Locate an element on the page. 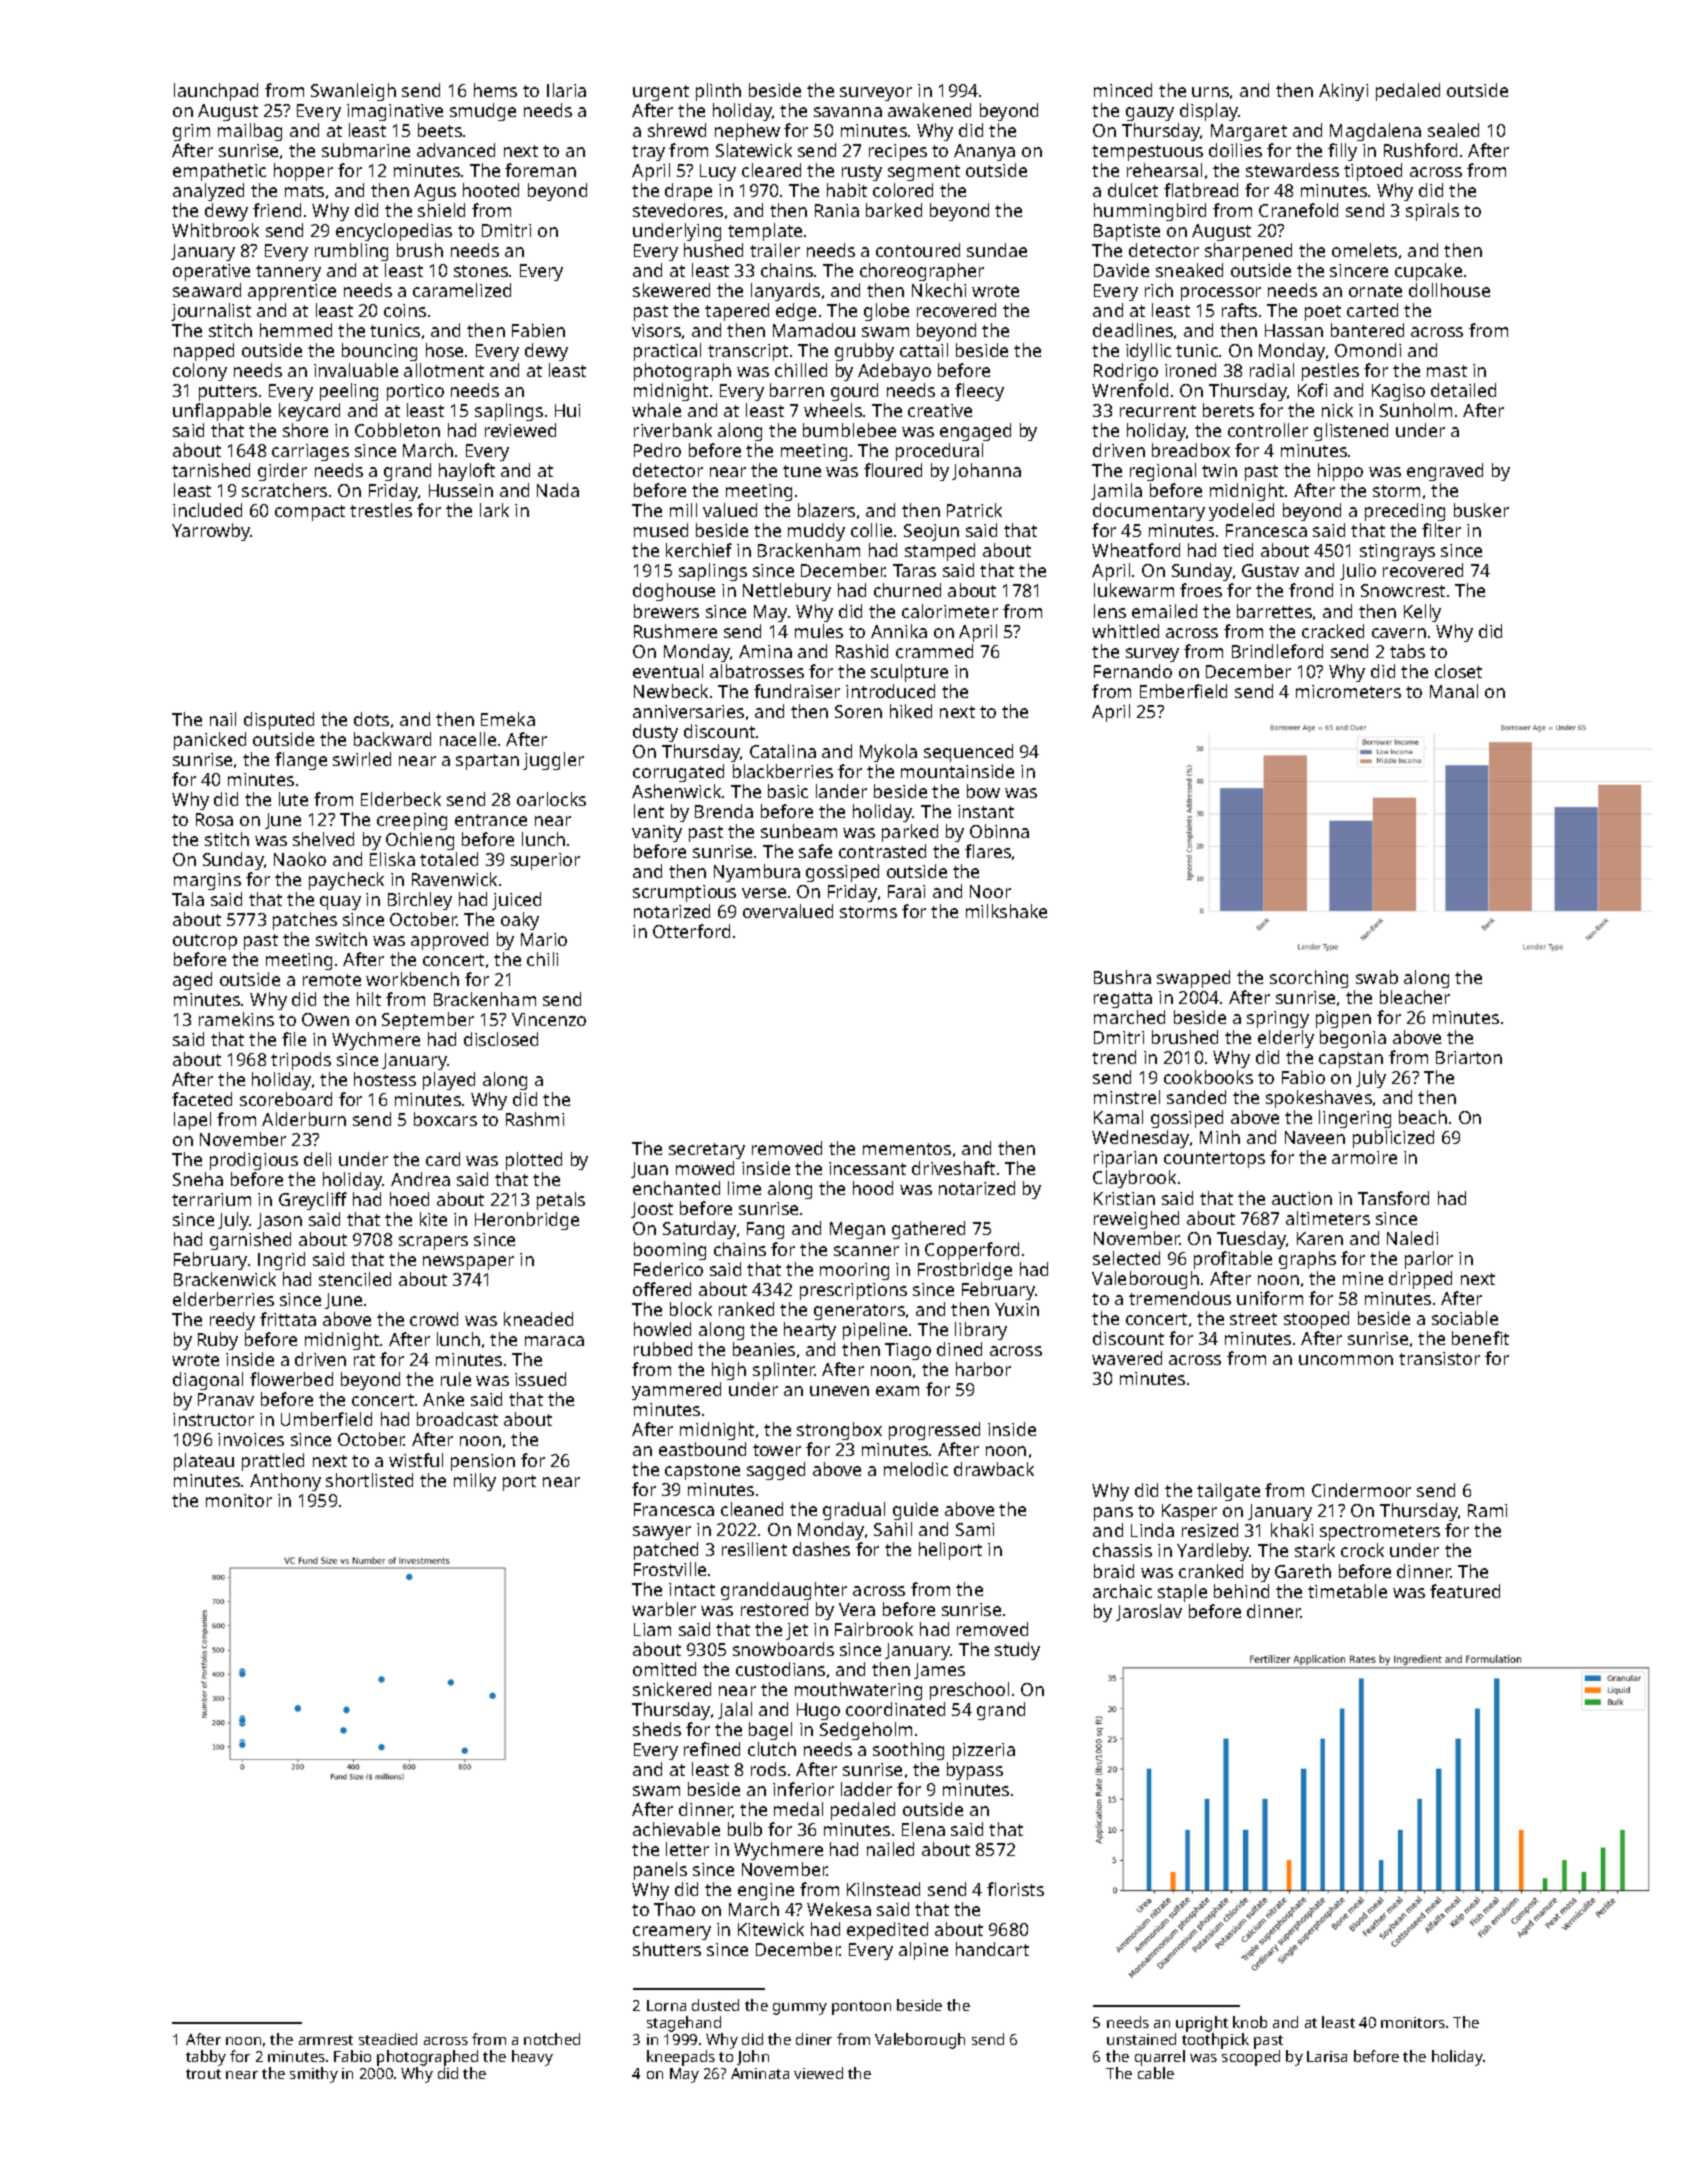 The width and height of the document is (1683, 2178). Greycliff is located at coordinates (313, 1201).
